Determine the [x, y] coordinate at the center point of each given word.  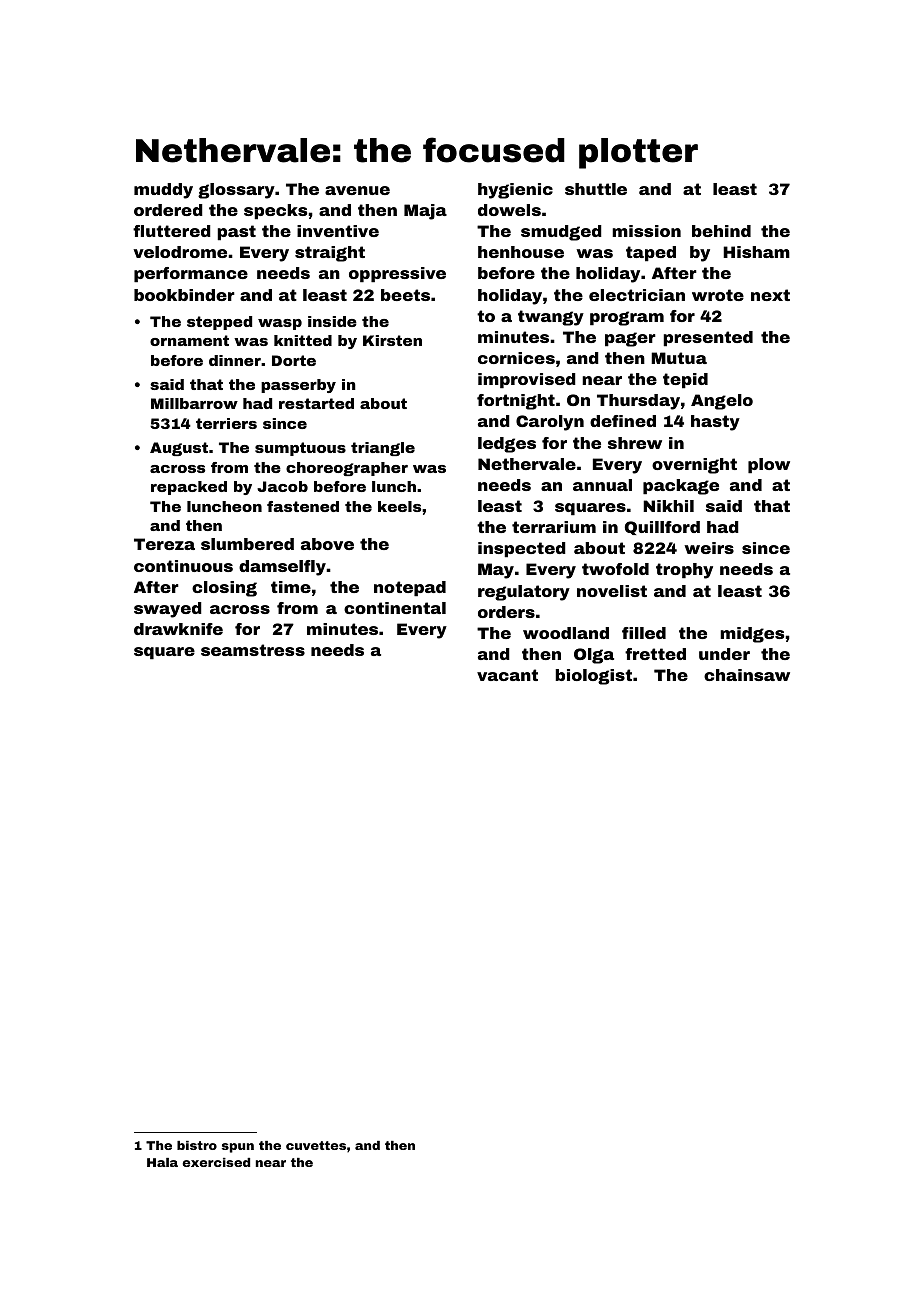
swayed [168, 610]
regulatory [524, 593]
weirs [709, 548]
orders [506, 612]
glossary [236, 191]
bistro [197, 1145]
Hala [162, 1162]
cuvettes [316, 1145]
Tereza [164, 544]
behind [721, 231]
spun [238, 1148]
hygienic [515, 191]
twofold [615, 569]
